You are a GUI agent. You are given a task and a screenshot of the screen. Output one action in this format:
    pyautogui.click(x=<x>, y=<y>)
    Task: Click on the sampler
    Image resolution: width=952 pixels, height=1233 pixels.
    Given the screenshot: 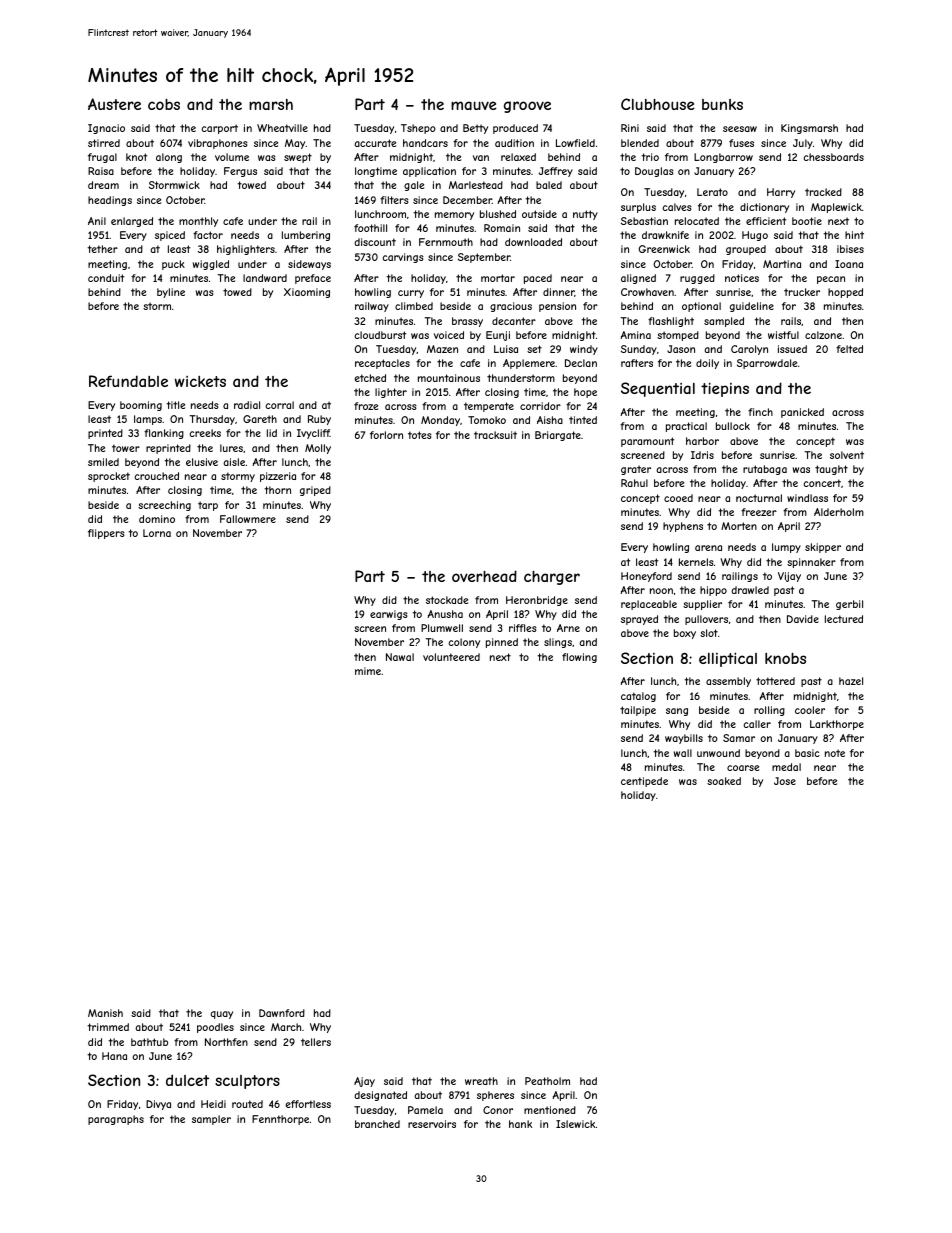 What is the action you would take?
    pyautogui.click(x=211, y=1120)
